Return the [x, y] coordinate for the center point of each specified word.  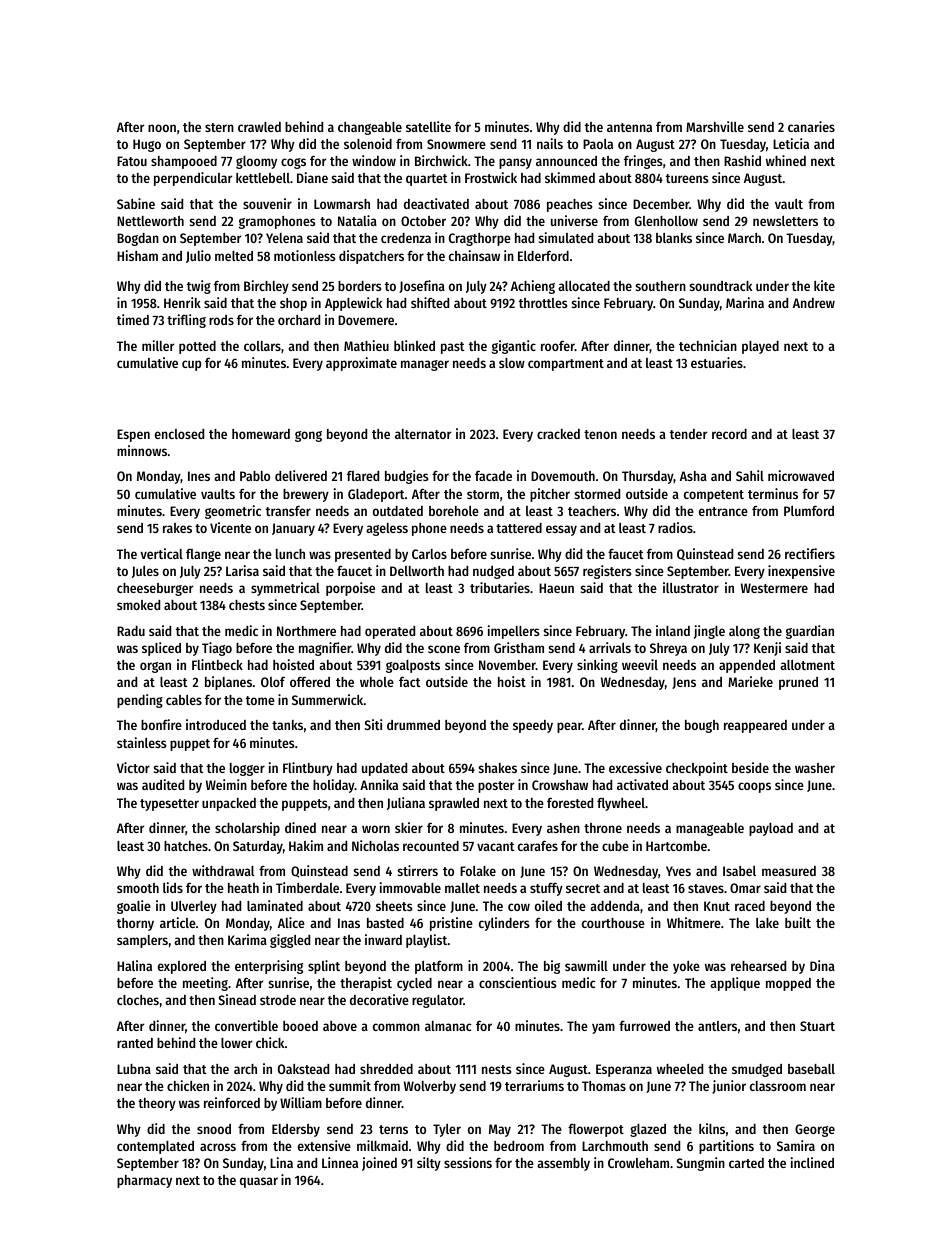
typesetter [169, 805]
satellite [428, 126]
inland [673, 630]
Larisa [242, 570]
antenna [629, 127]
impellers [514, 632]
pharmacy [144, 1181]
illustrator [691, 587]
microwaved [801, 475]
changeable [370, 128]
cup [192, 365]
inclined [812, 1162]
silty [429, 1164]
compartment [566, 365]
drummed [413, 725]
